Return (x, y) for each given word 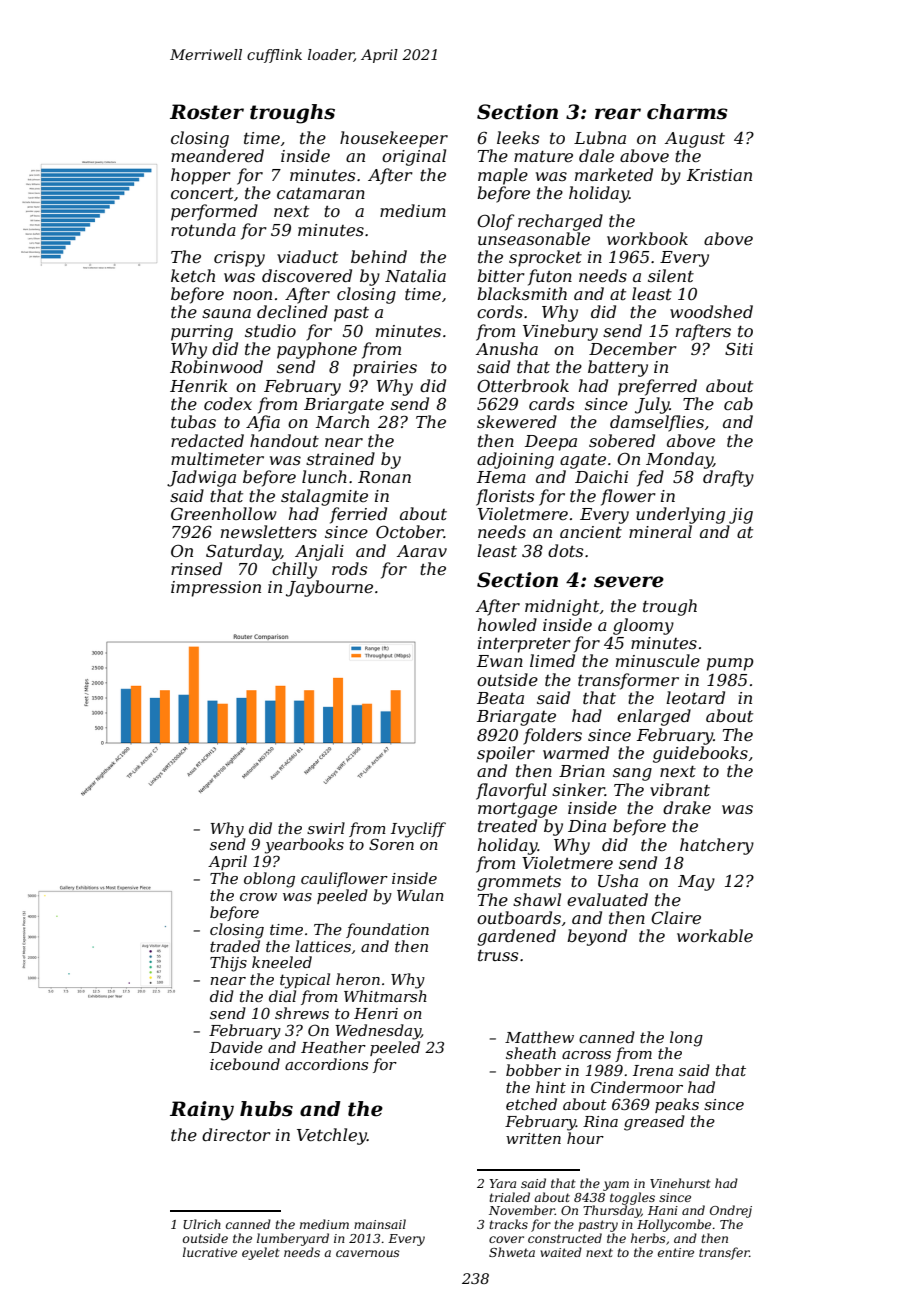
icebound (245, 1064)
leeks (518, 137)
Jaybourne (329, 588)
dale (596, 155)
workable (715, 935)
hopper (201, 176)
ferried (358, 515)
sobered (622, 440)
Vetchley (332, 1136)
